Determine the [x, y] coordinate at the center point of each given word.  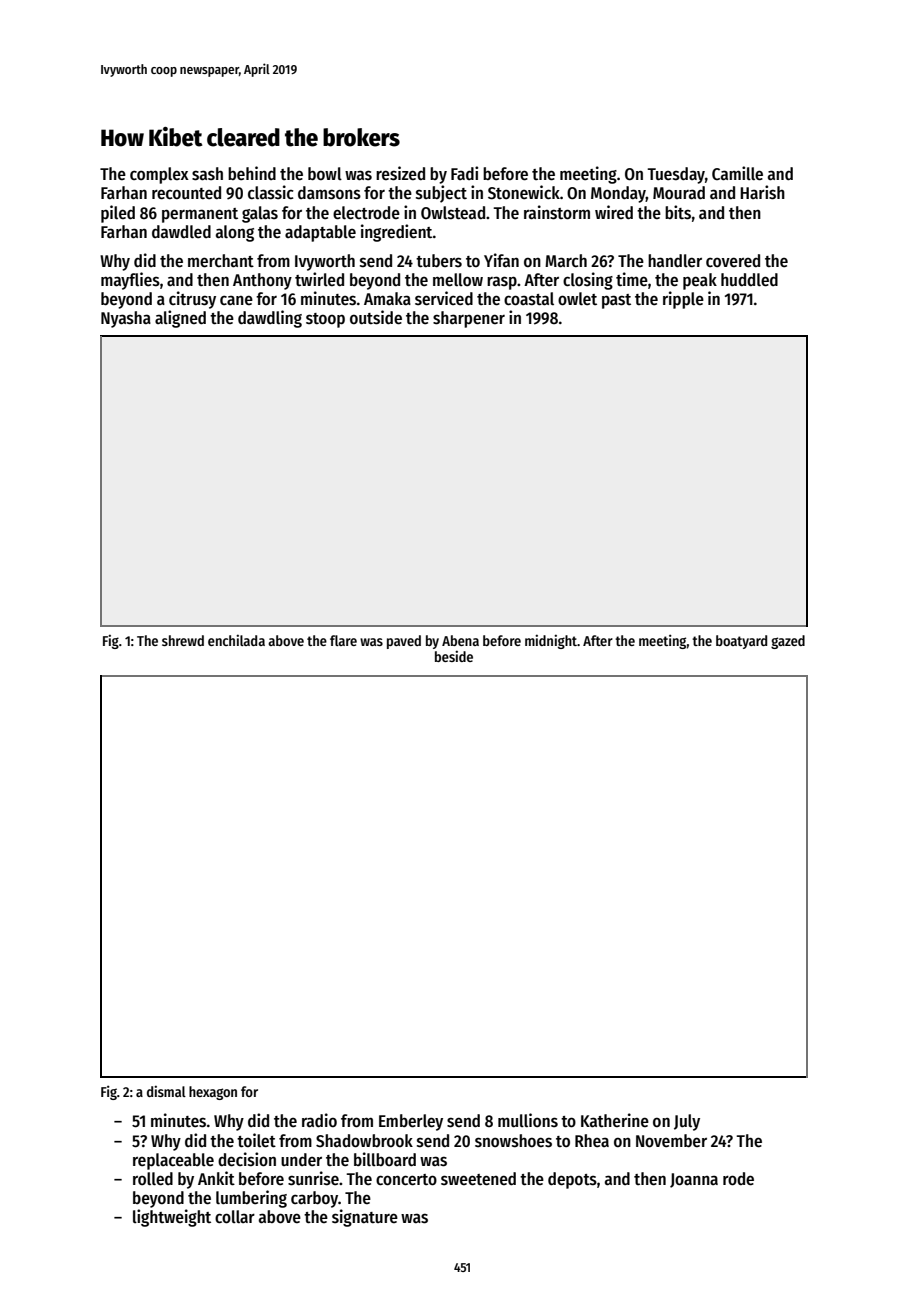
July [687, 1122]
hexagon [213, 1093]
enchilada [236, 640]
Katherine [615, 1120]
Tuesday [676, 175]
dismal [166, 1091]
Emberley [411, 1122]
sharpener [469, 319]
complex [159, 175]
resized [400, 173]
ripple [683, 300]
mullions [528, 1120]
